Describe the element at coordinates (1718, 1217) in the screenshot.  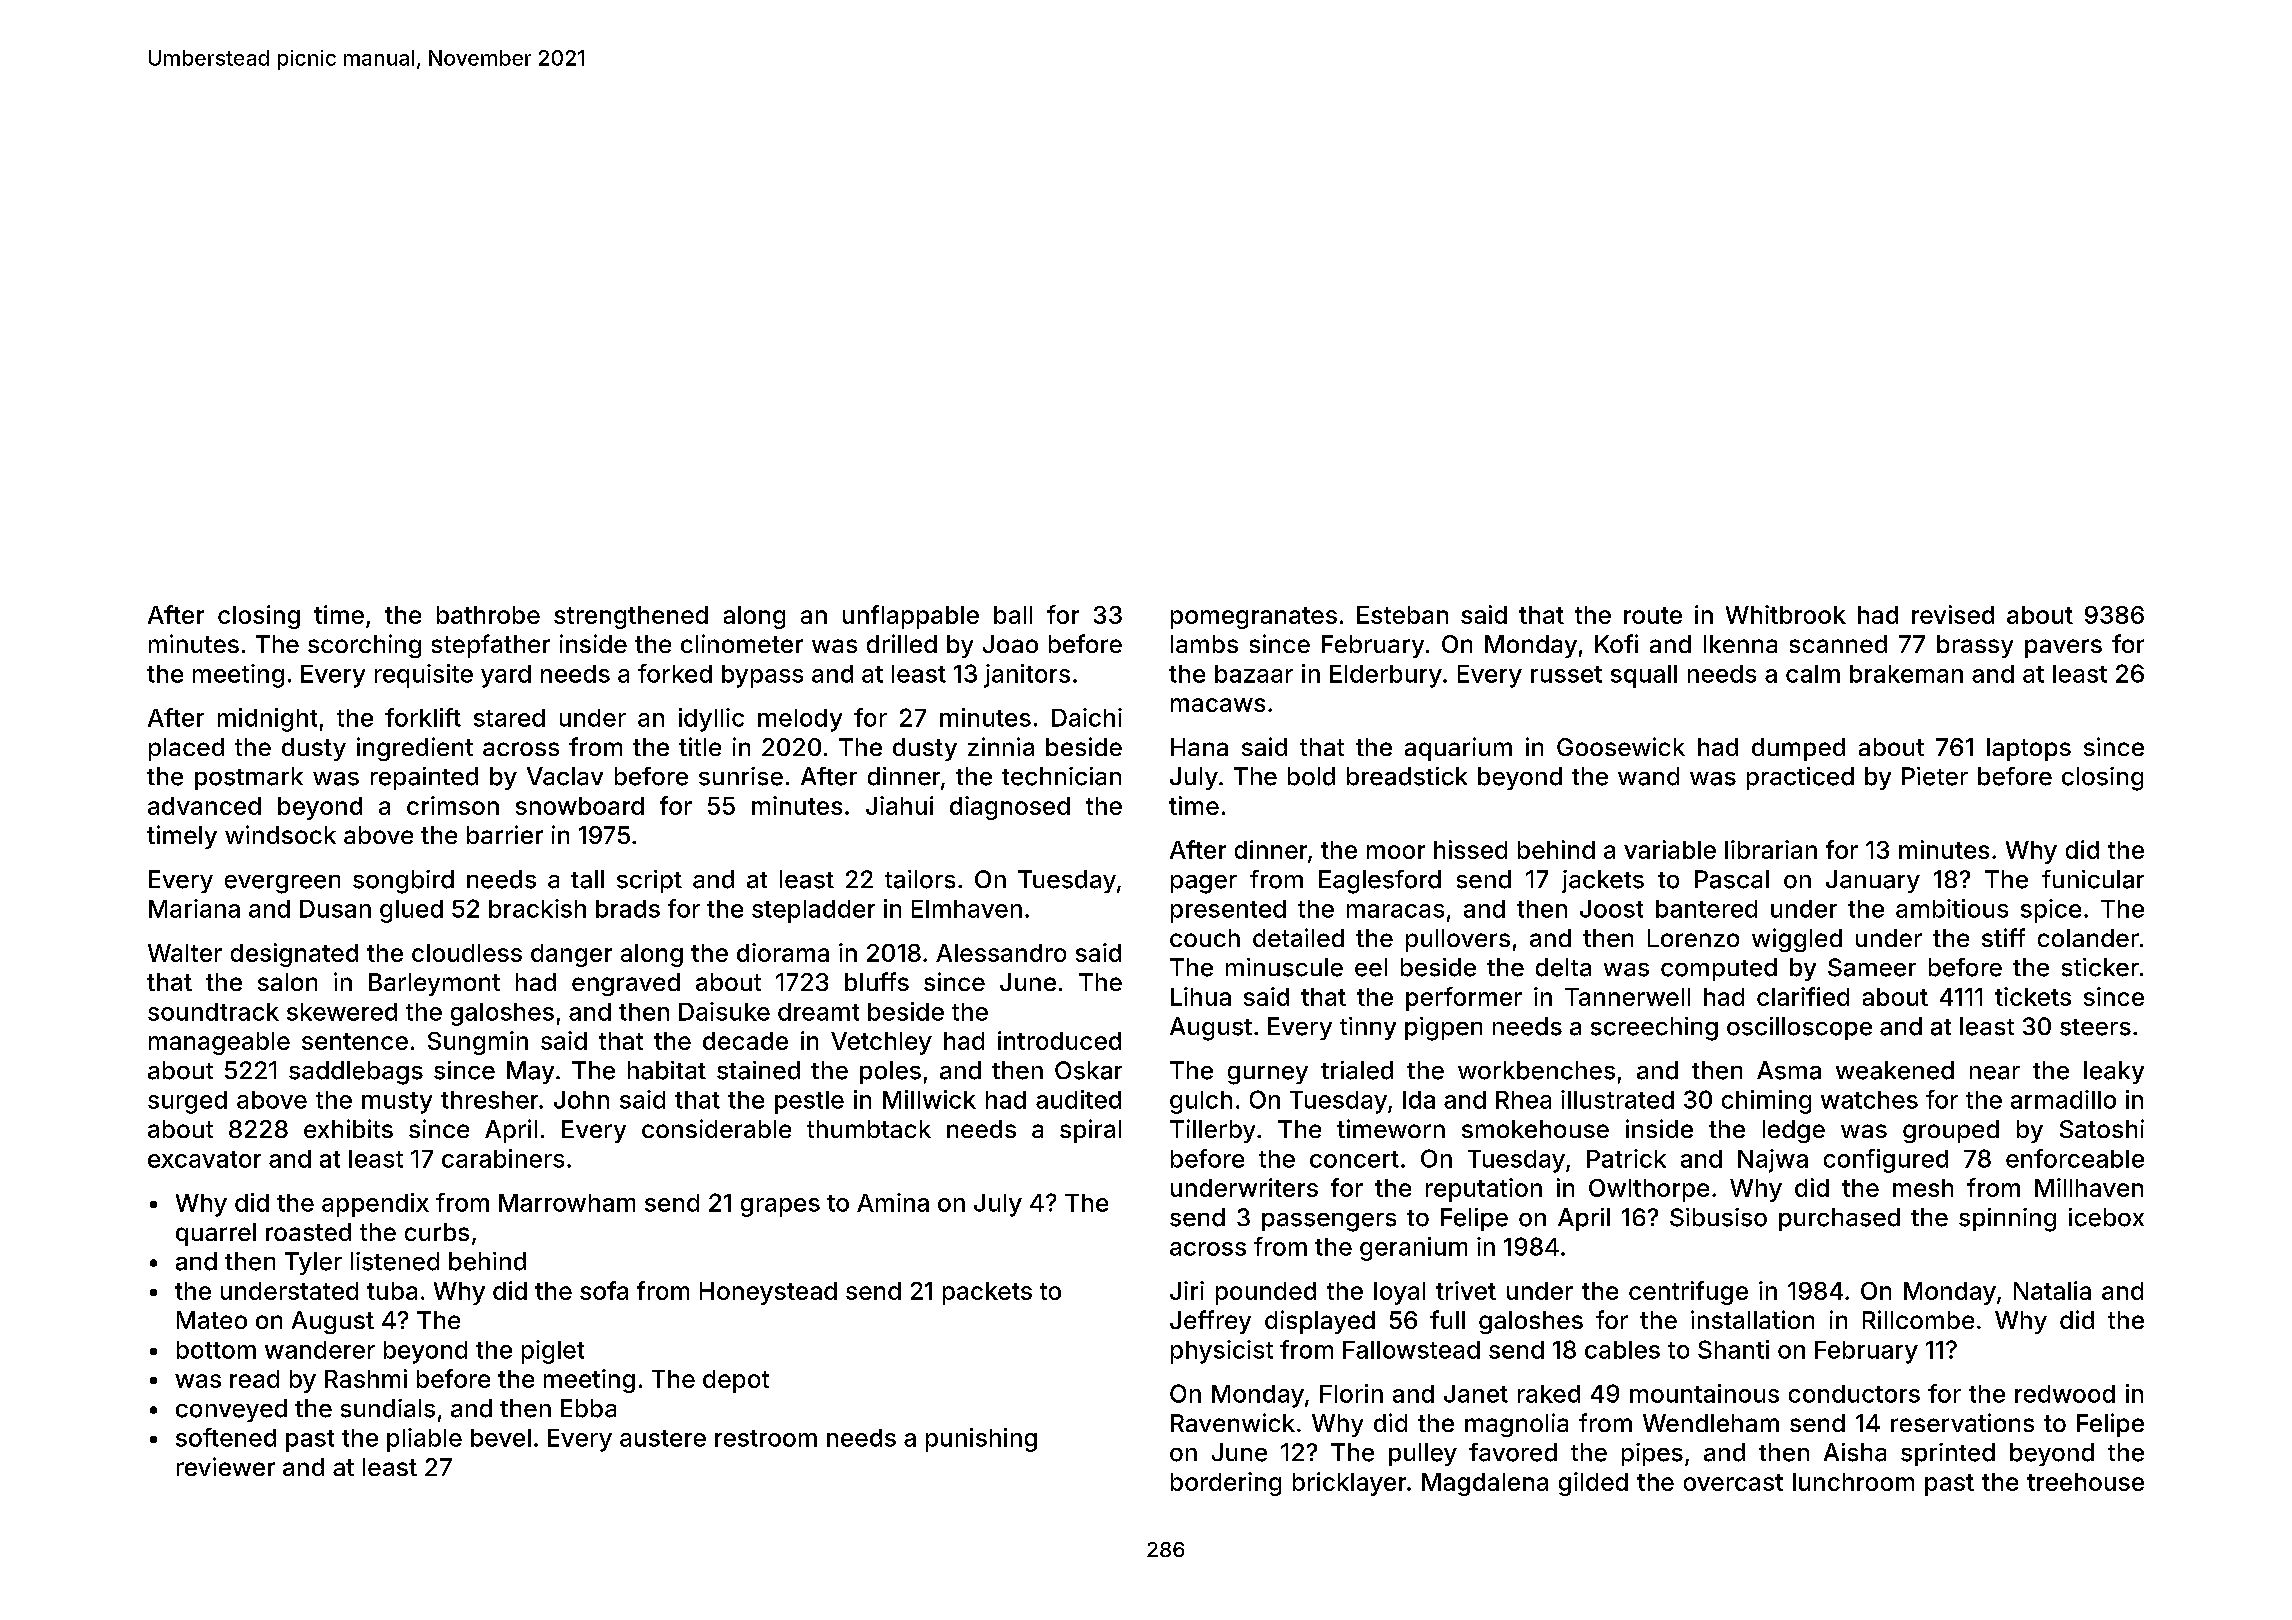
I see `Sibusiso` at that location.
